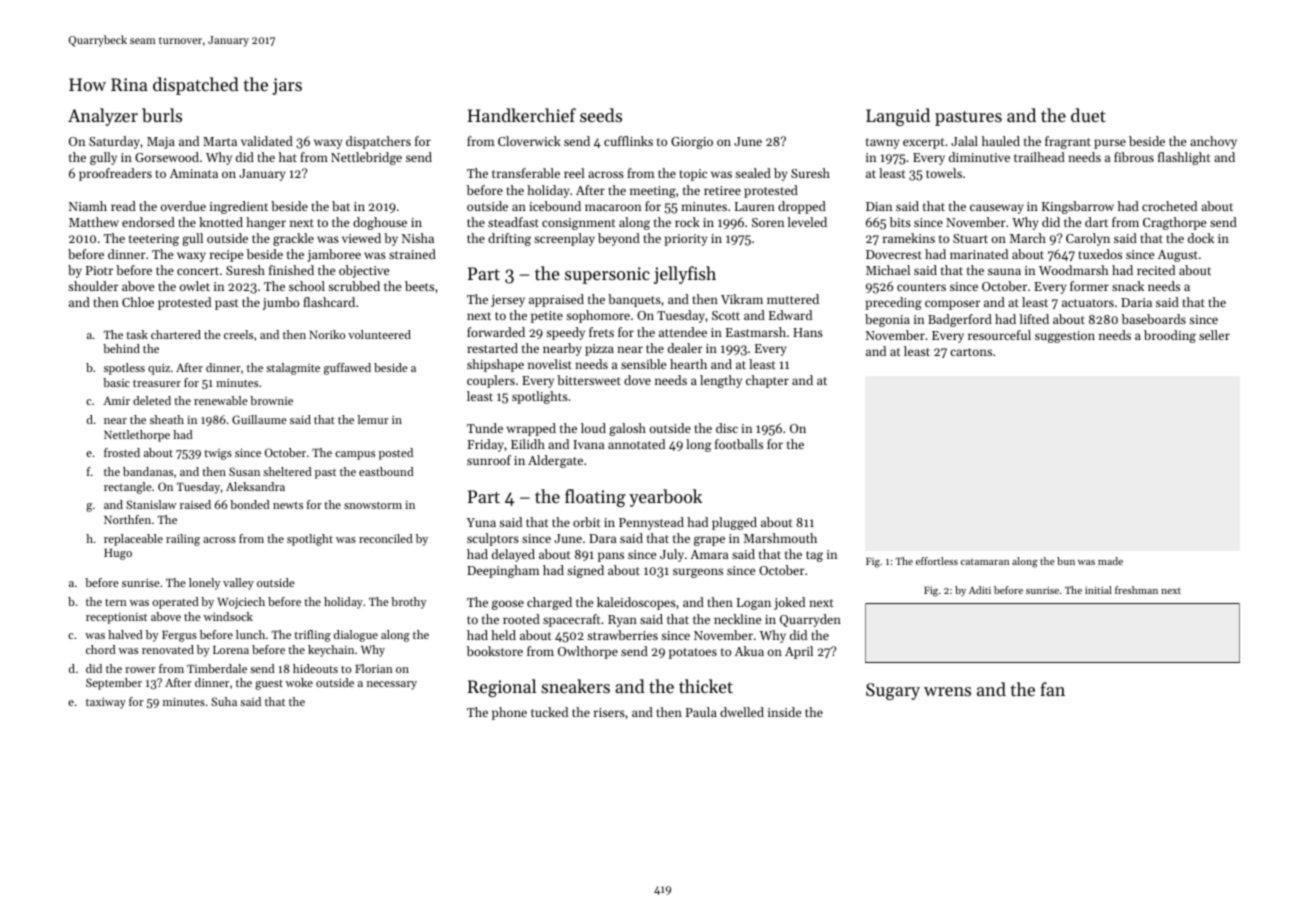 Image resolution: width=1308 pixels, height=924 pixels. What do you see at coordinates (898, 117) in the screenshot?
I see `Languid` at bounding box center [898, 117].
